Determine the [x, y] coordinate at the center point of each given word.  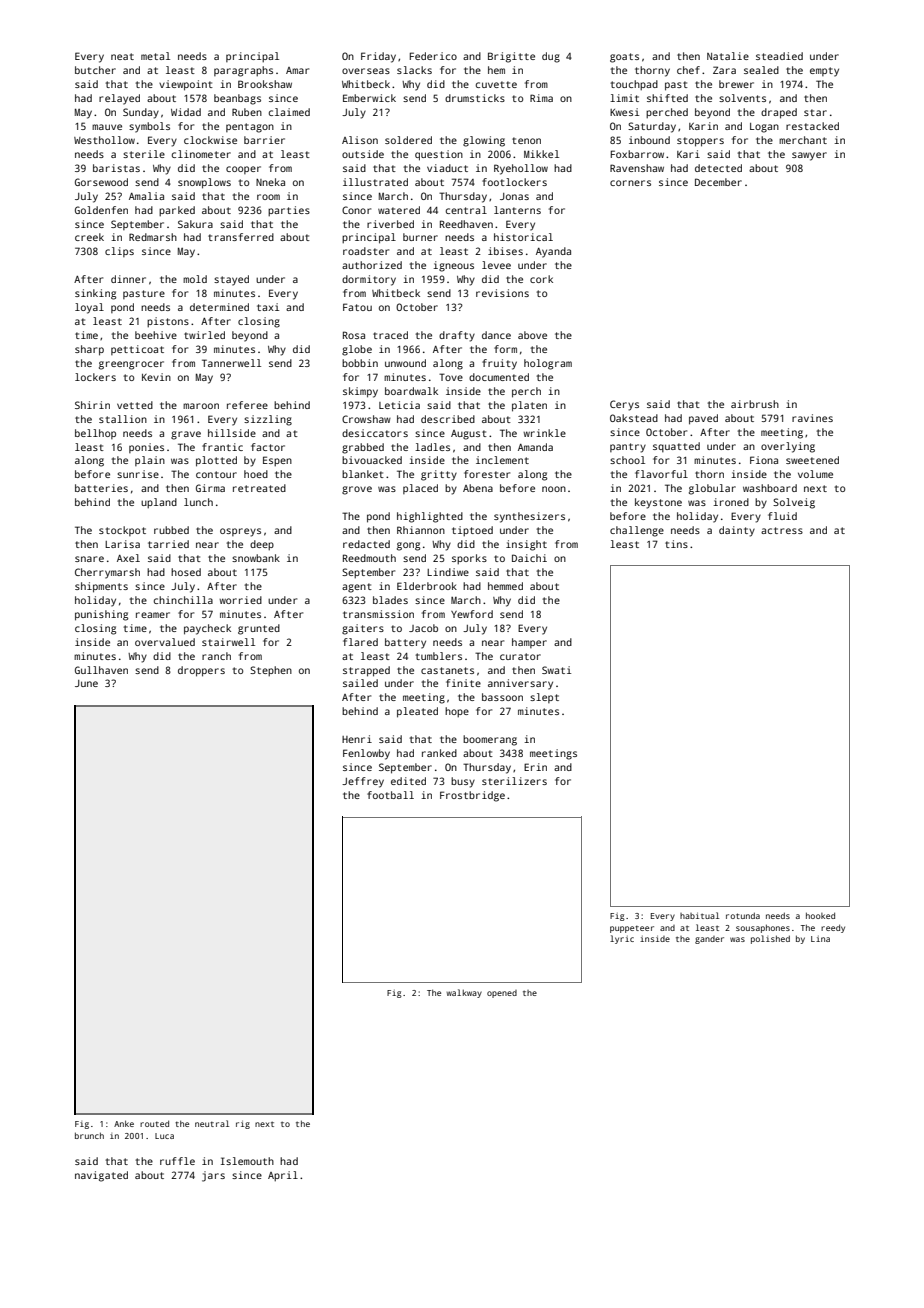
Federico [433, 56]
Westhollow [104, 140]
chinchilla [183, 600]
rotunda [743, 915]
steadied [779, 56]
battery [405, 643]
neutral [212, 1123]
